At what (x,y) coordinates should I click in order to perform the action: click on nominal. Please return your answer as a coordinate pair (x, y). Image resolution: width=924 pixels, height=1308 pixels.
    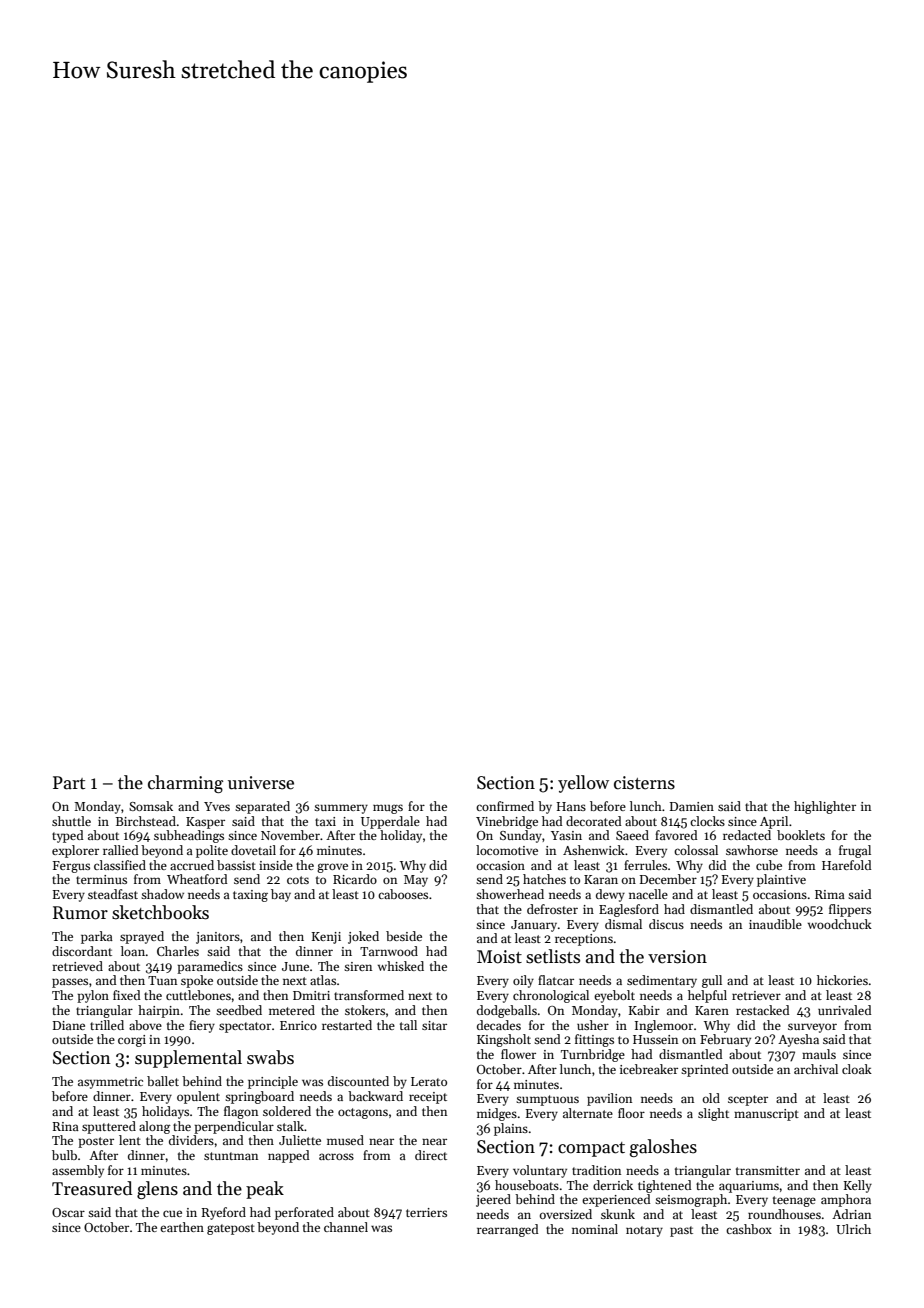
    Looking at the image, I should click on (595, 1229).
